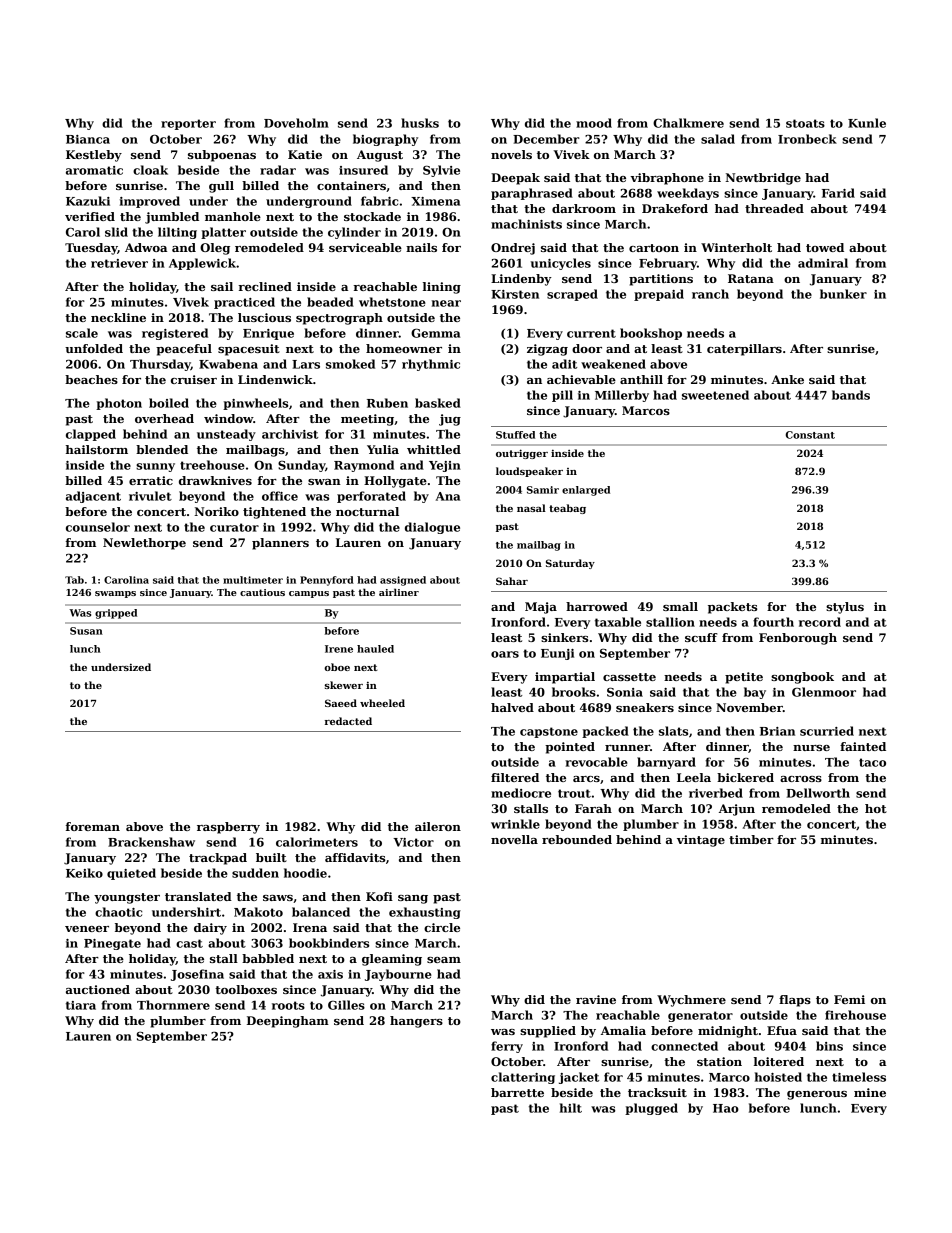 The height and width of the screenshot is (1233, 952). What do you see at coordinates (838, 193) in the screenshot?
I see `Farid` at bounding box center [838, 193].
